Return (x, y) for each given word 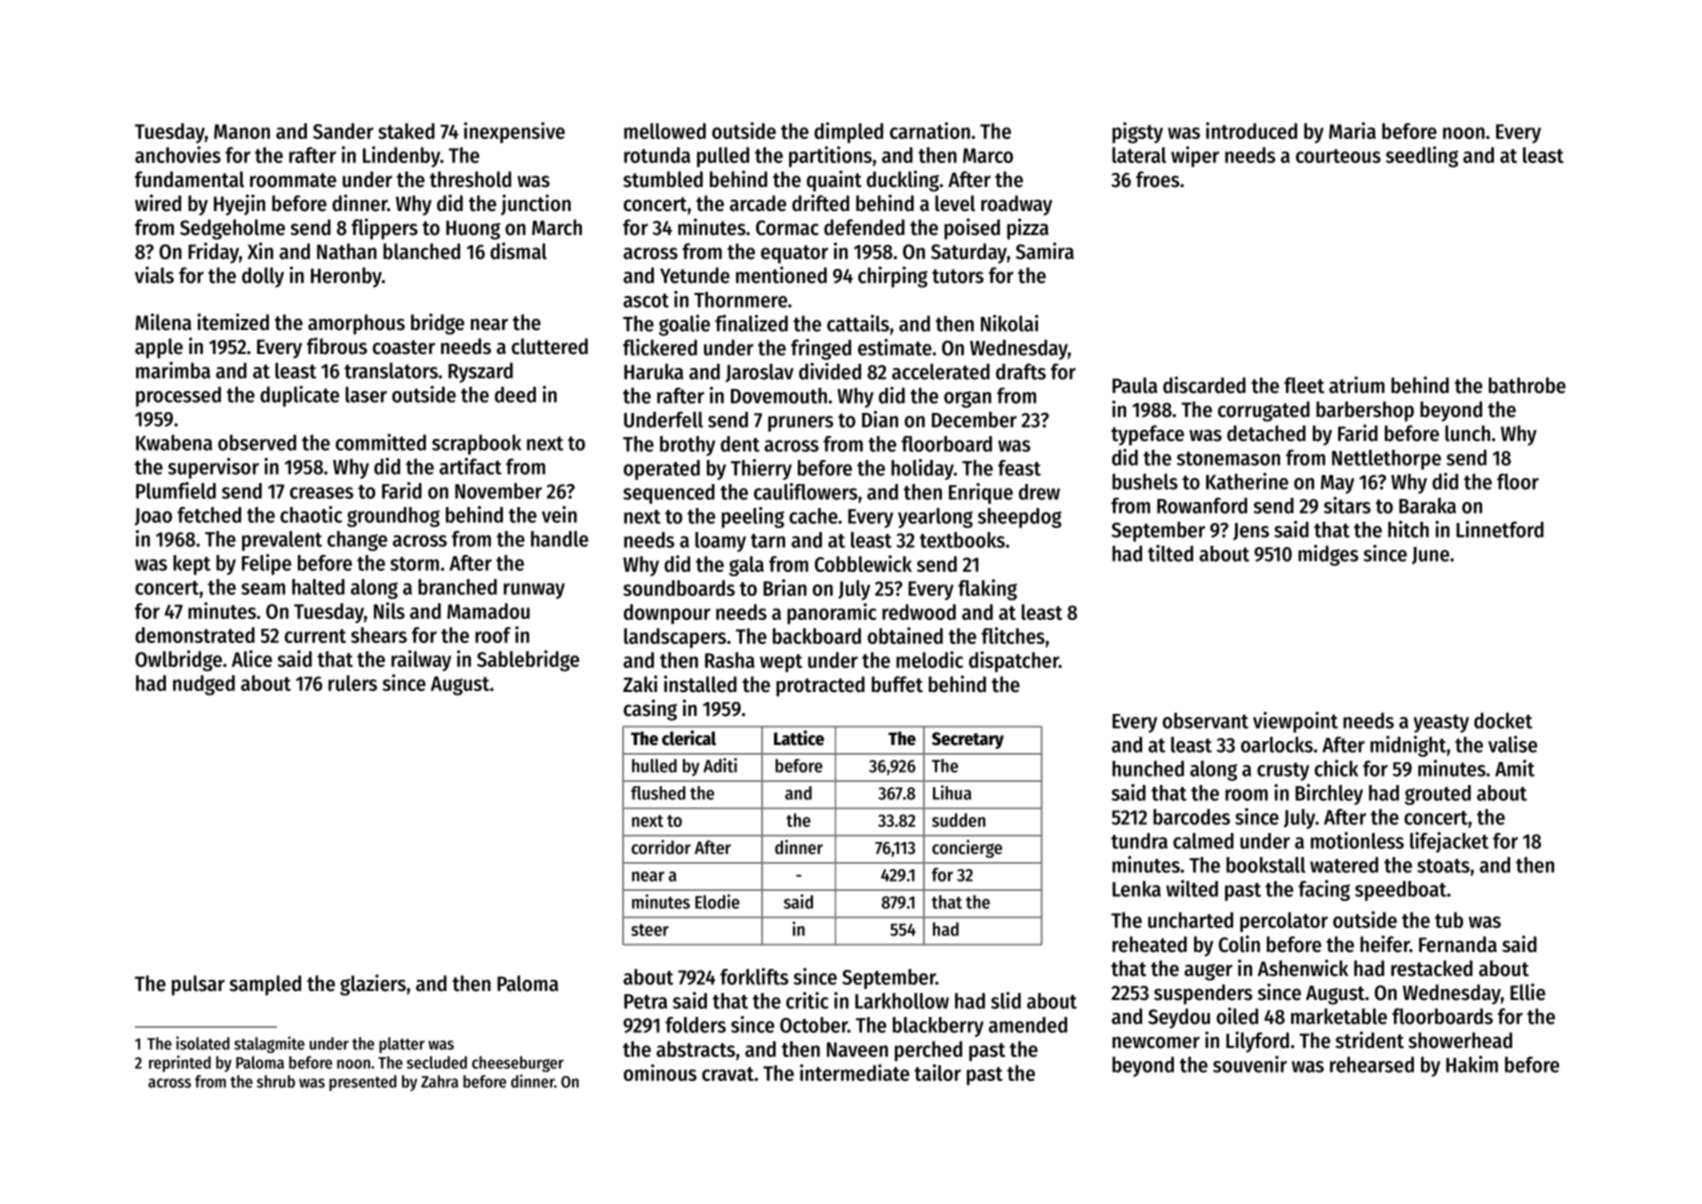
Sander (343, 131)
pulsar (198, 985)
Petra (645, 1001)
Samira (1045, 251)
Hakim (1472, 1064)
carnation (930, 130)
